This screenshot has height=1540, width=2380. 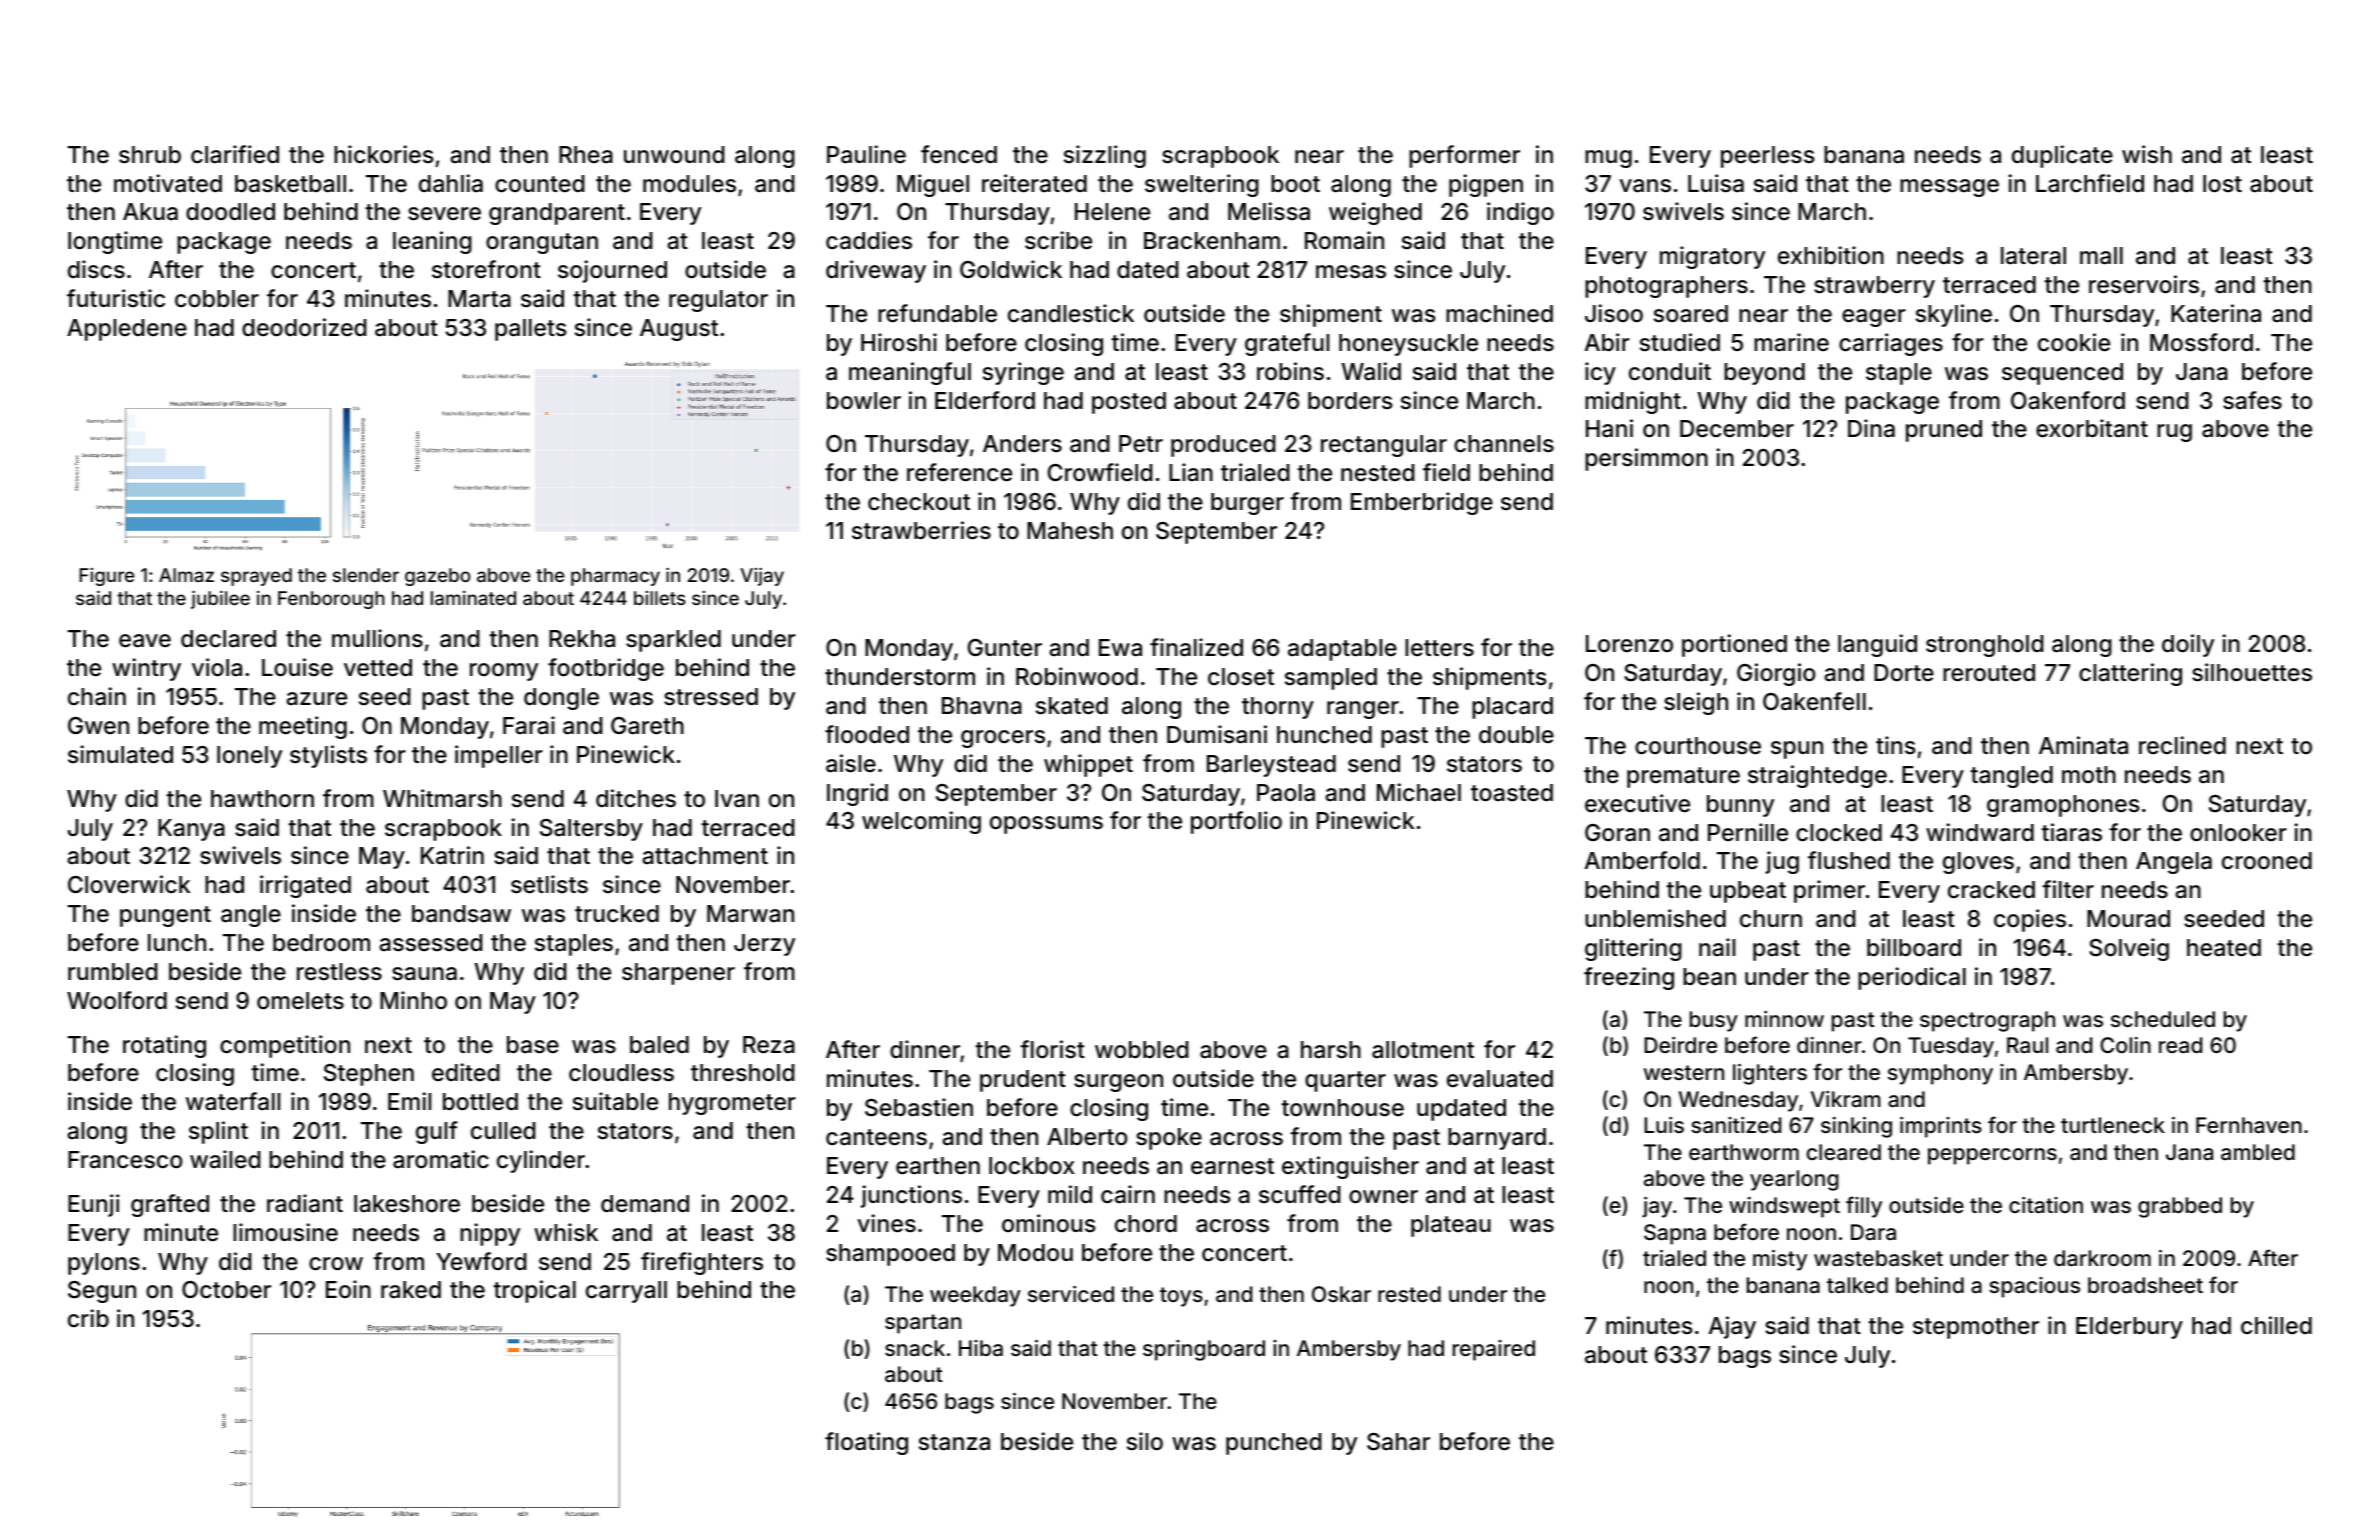 What do you see at coordinates (1071, 313) in the screenshot?
I see `candlestick` at bounding box center [1071, 313].
